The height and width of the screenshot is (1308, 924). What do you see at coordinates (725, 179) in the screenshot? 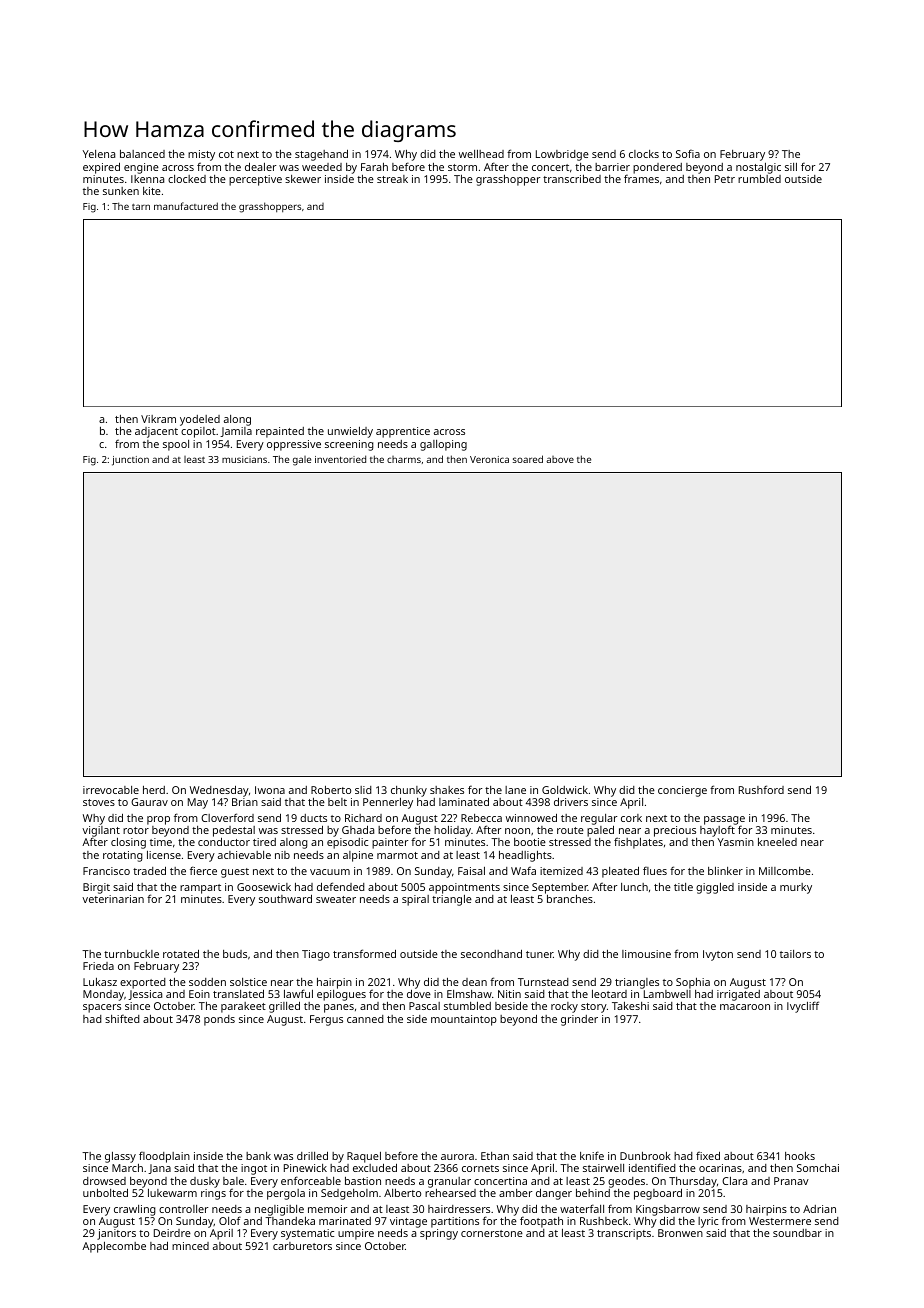
I see `Petr` at bounding box center [725, 179].
